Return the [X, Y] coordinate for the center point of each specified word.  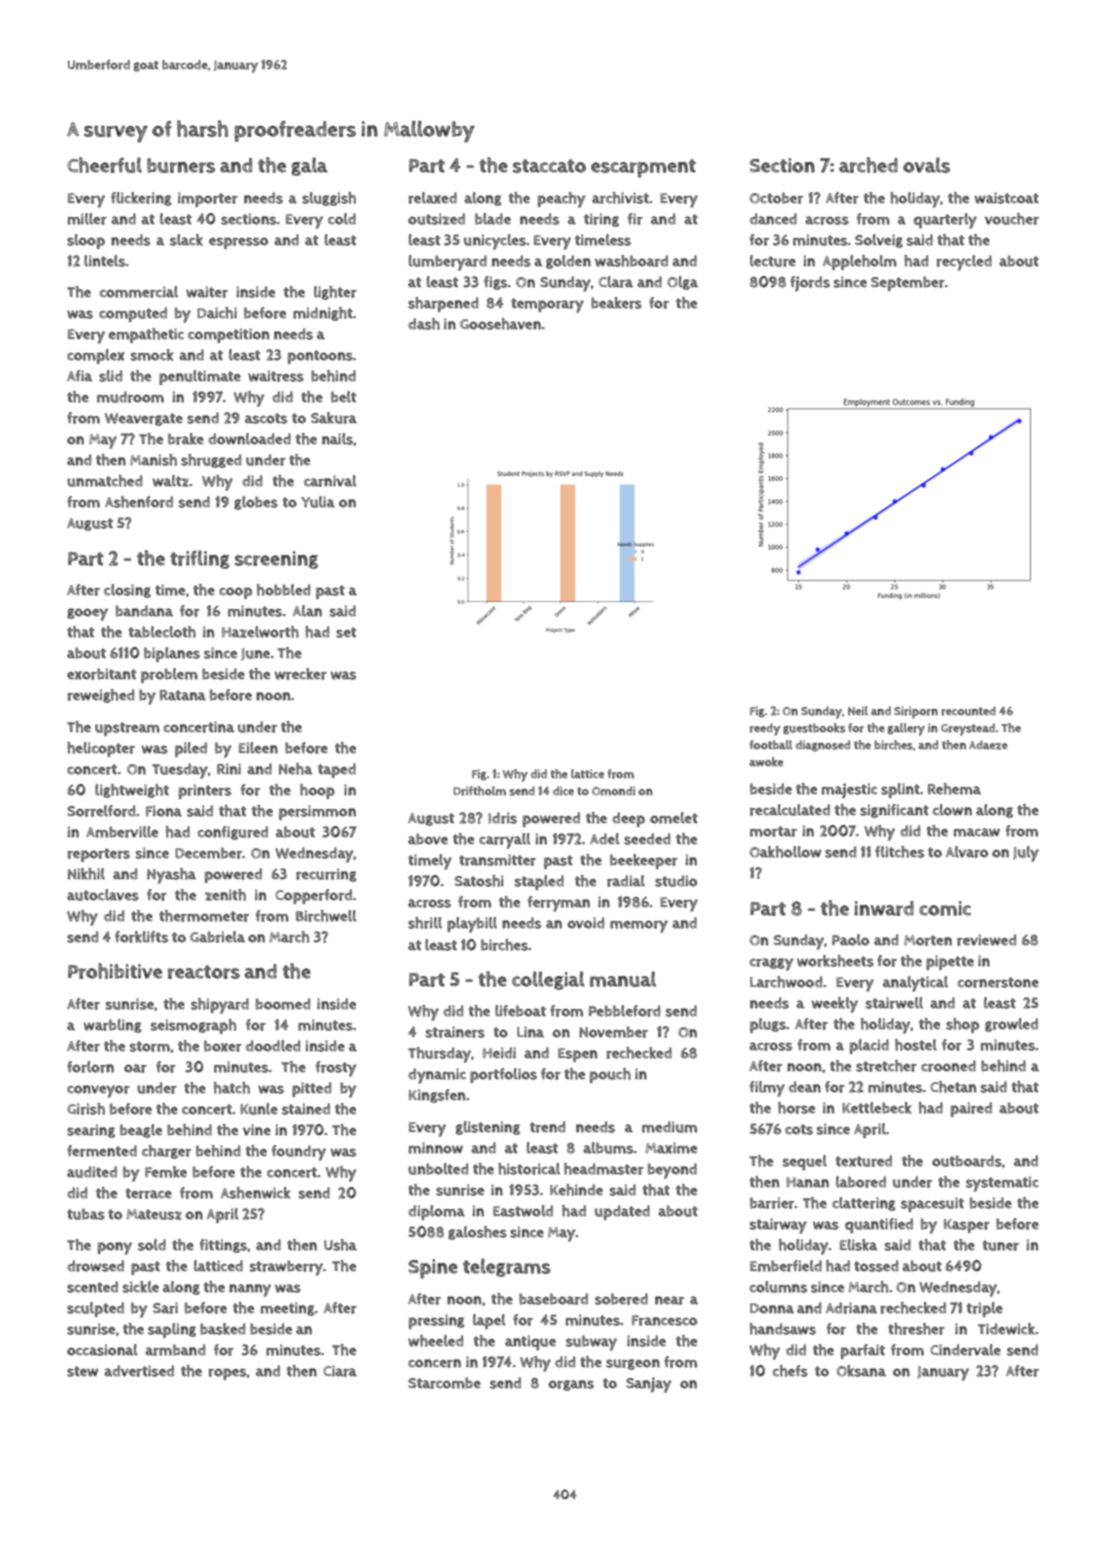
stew [82, 1371]
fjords [810, 283]
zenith [225, 895]
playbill [472, 925]
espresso [238, 243]
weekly [835, 1005]
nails [337, 439]
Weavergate [144, 419]
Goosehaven [500, 324]
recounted [968, 711]
